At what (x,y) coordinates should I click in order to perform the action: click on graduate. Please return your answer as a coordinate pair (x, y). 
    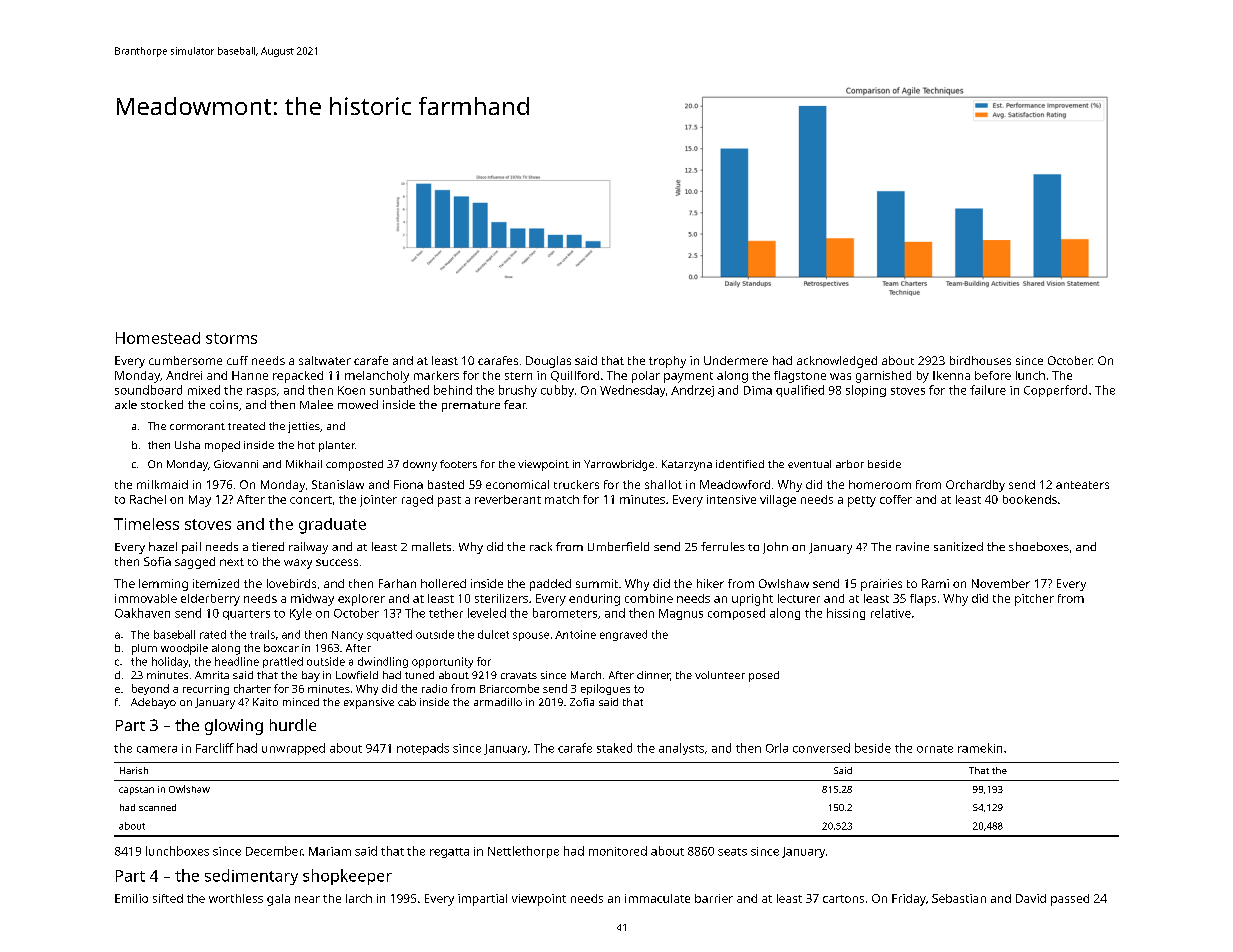
    Looking at the image, I should click on (332, 526).
